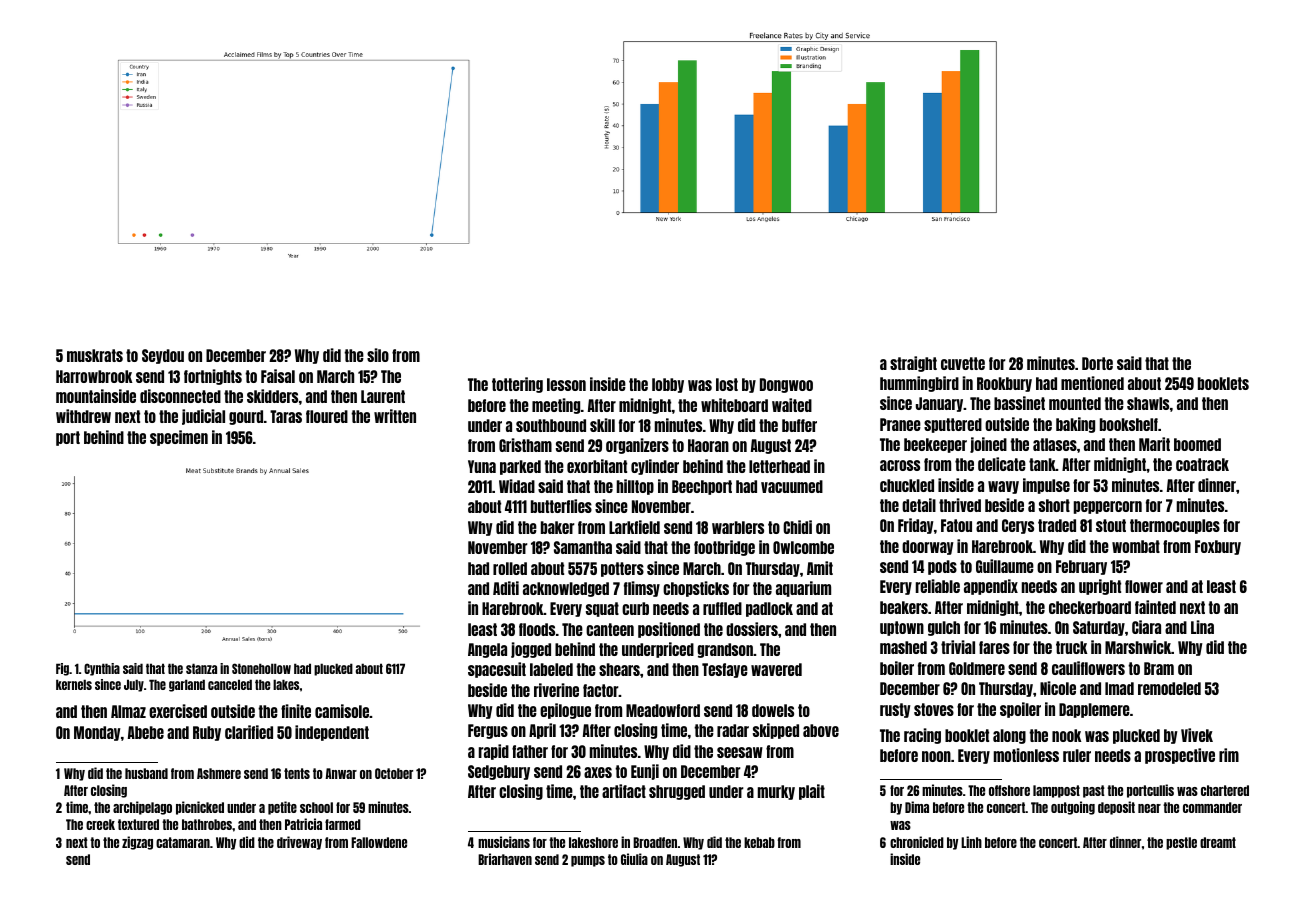  What do you see at coordinates (733, 730) in the screenshot?
I see `radar` at bounding box center [733, 730].
